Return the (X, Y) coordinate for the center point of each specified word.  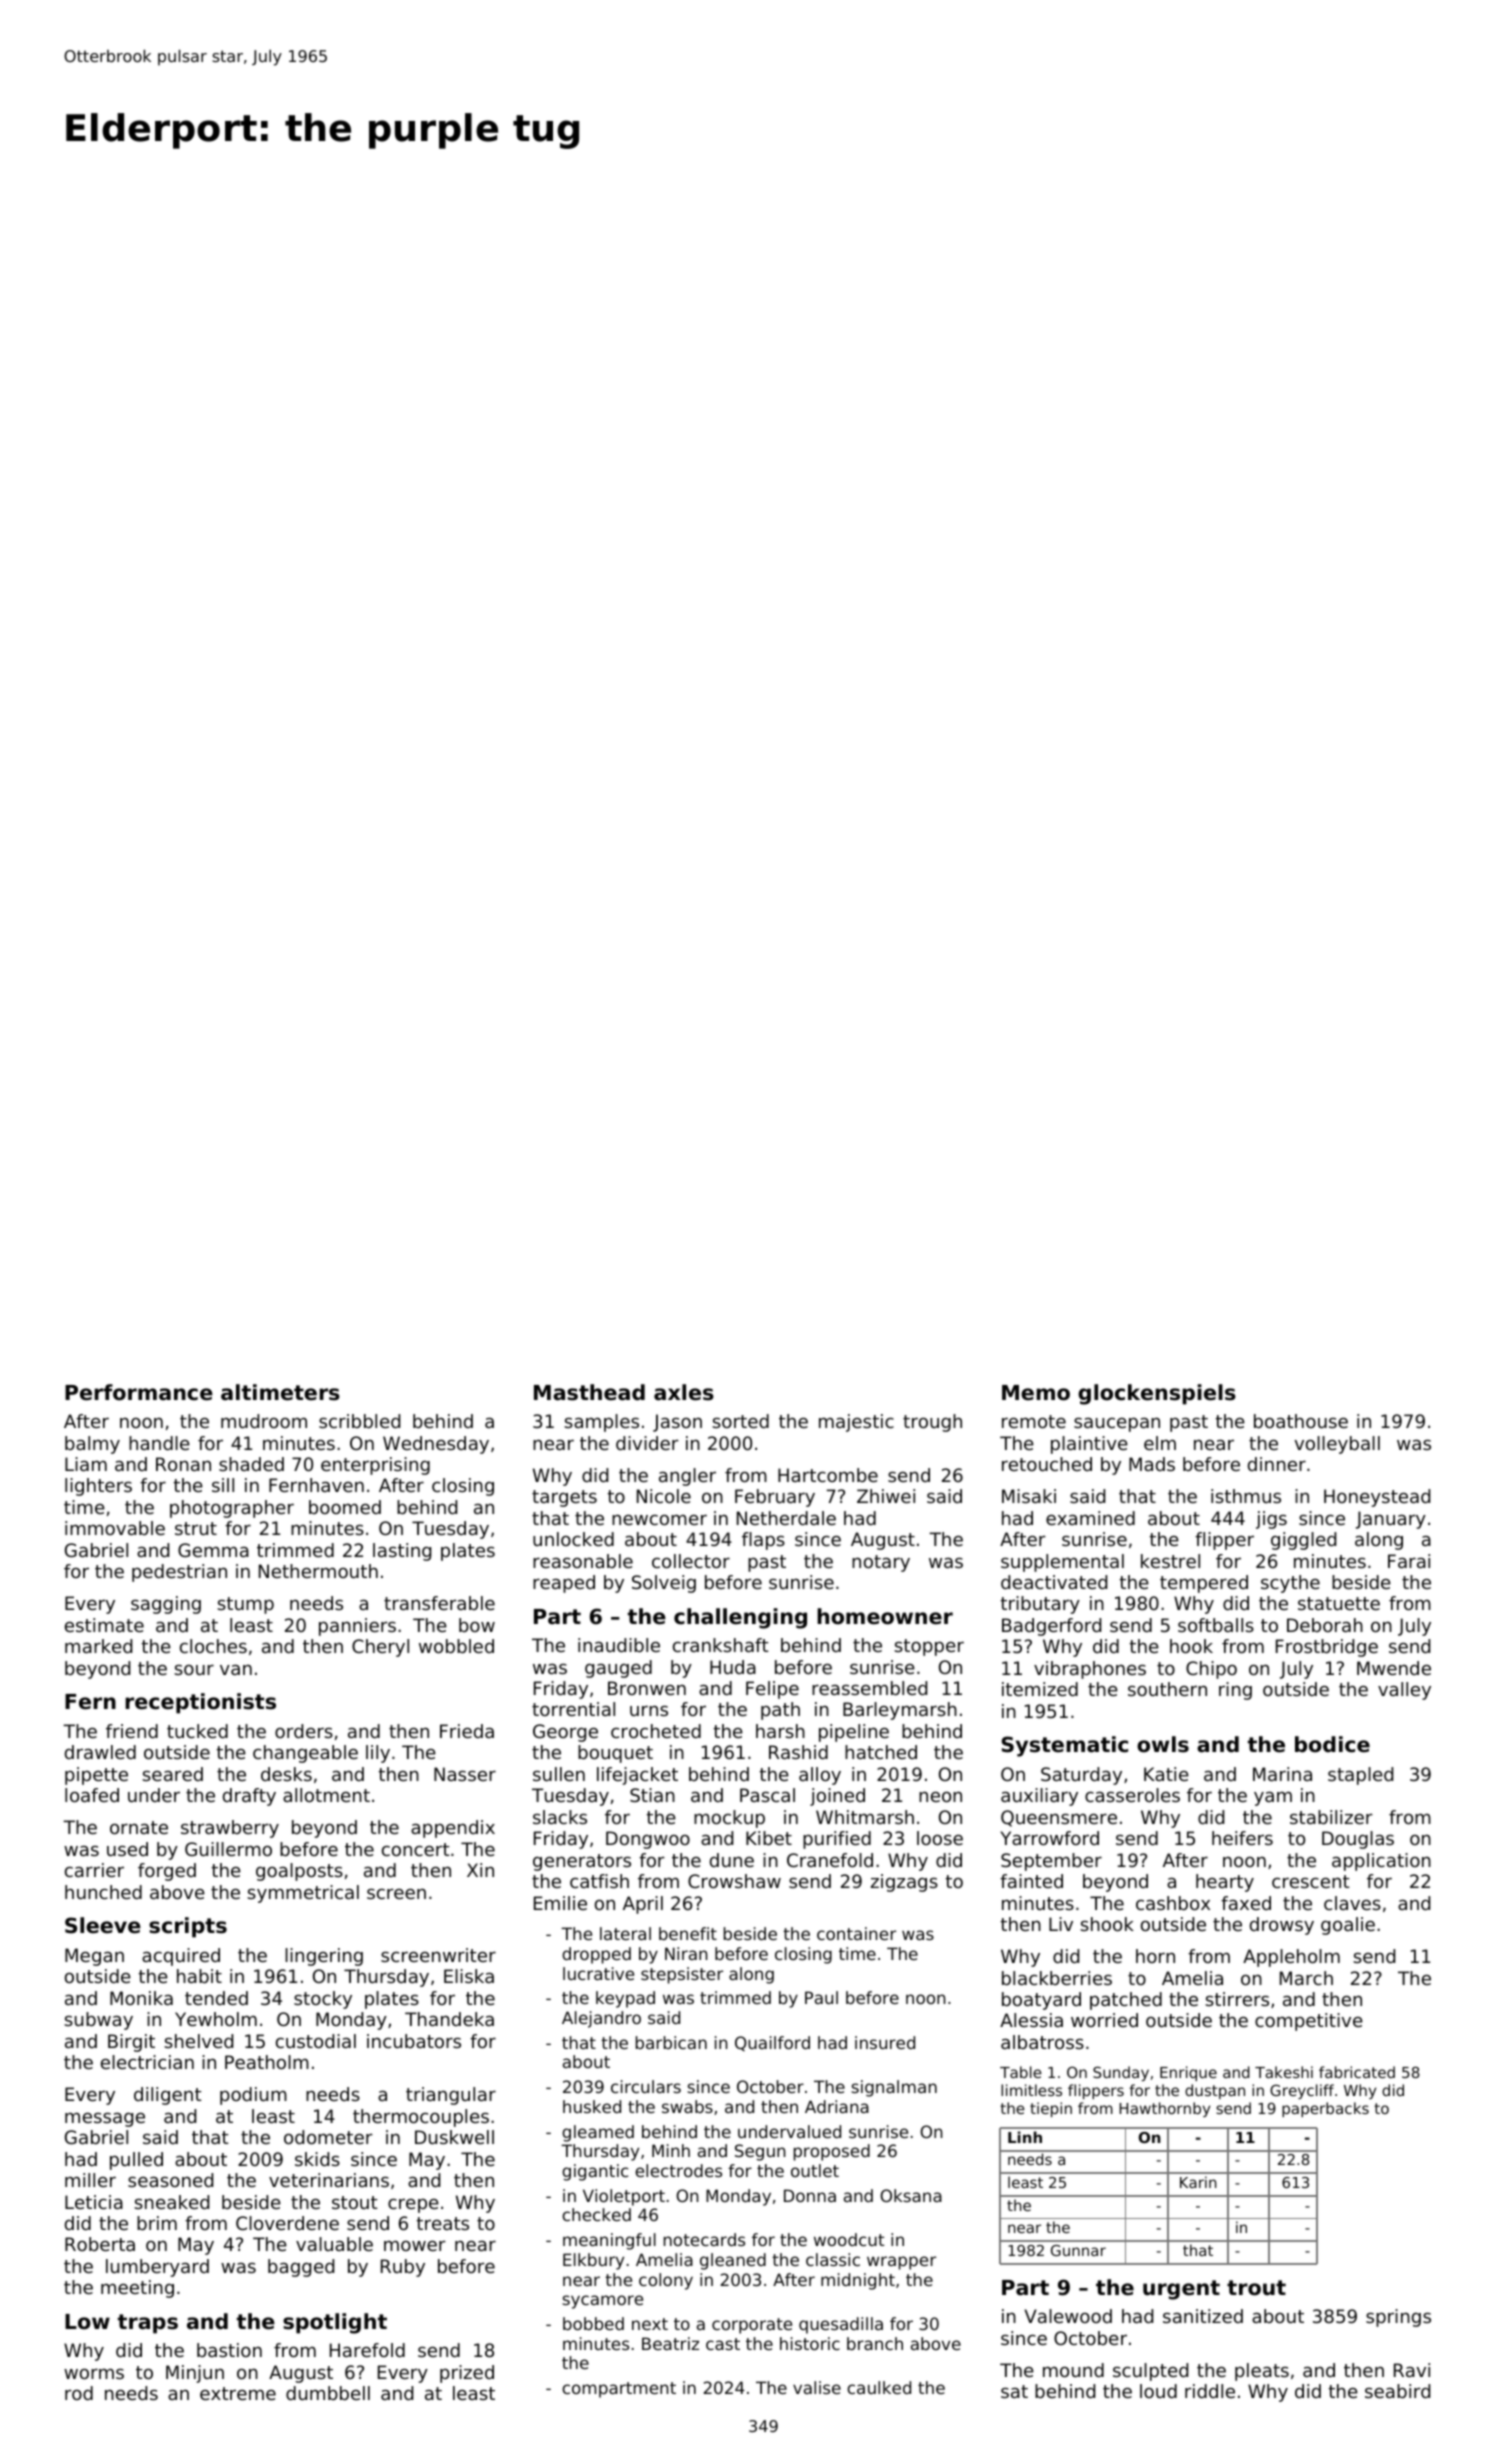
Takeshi (1284, 2072)
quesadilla (841, 2325)
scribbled (359, 1421)
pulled (136, 2161)
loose (940, 1838)
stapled (1360, 1776)
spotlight (335, 2323)
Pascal (767, 1795)
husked (592, 2106)
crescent (1311, 1881)
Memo (1036, 1393)
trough (932, 1423)
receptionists (200, 1703)
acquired (181, 1957)
